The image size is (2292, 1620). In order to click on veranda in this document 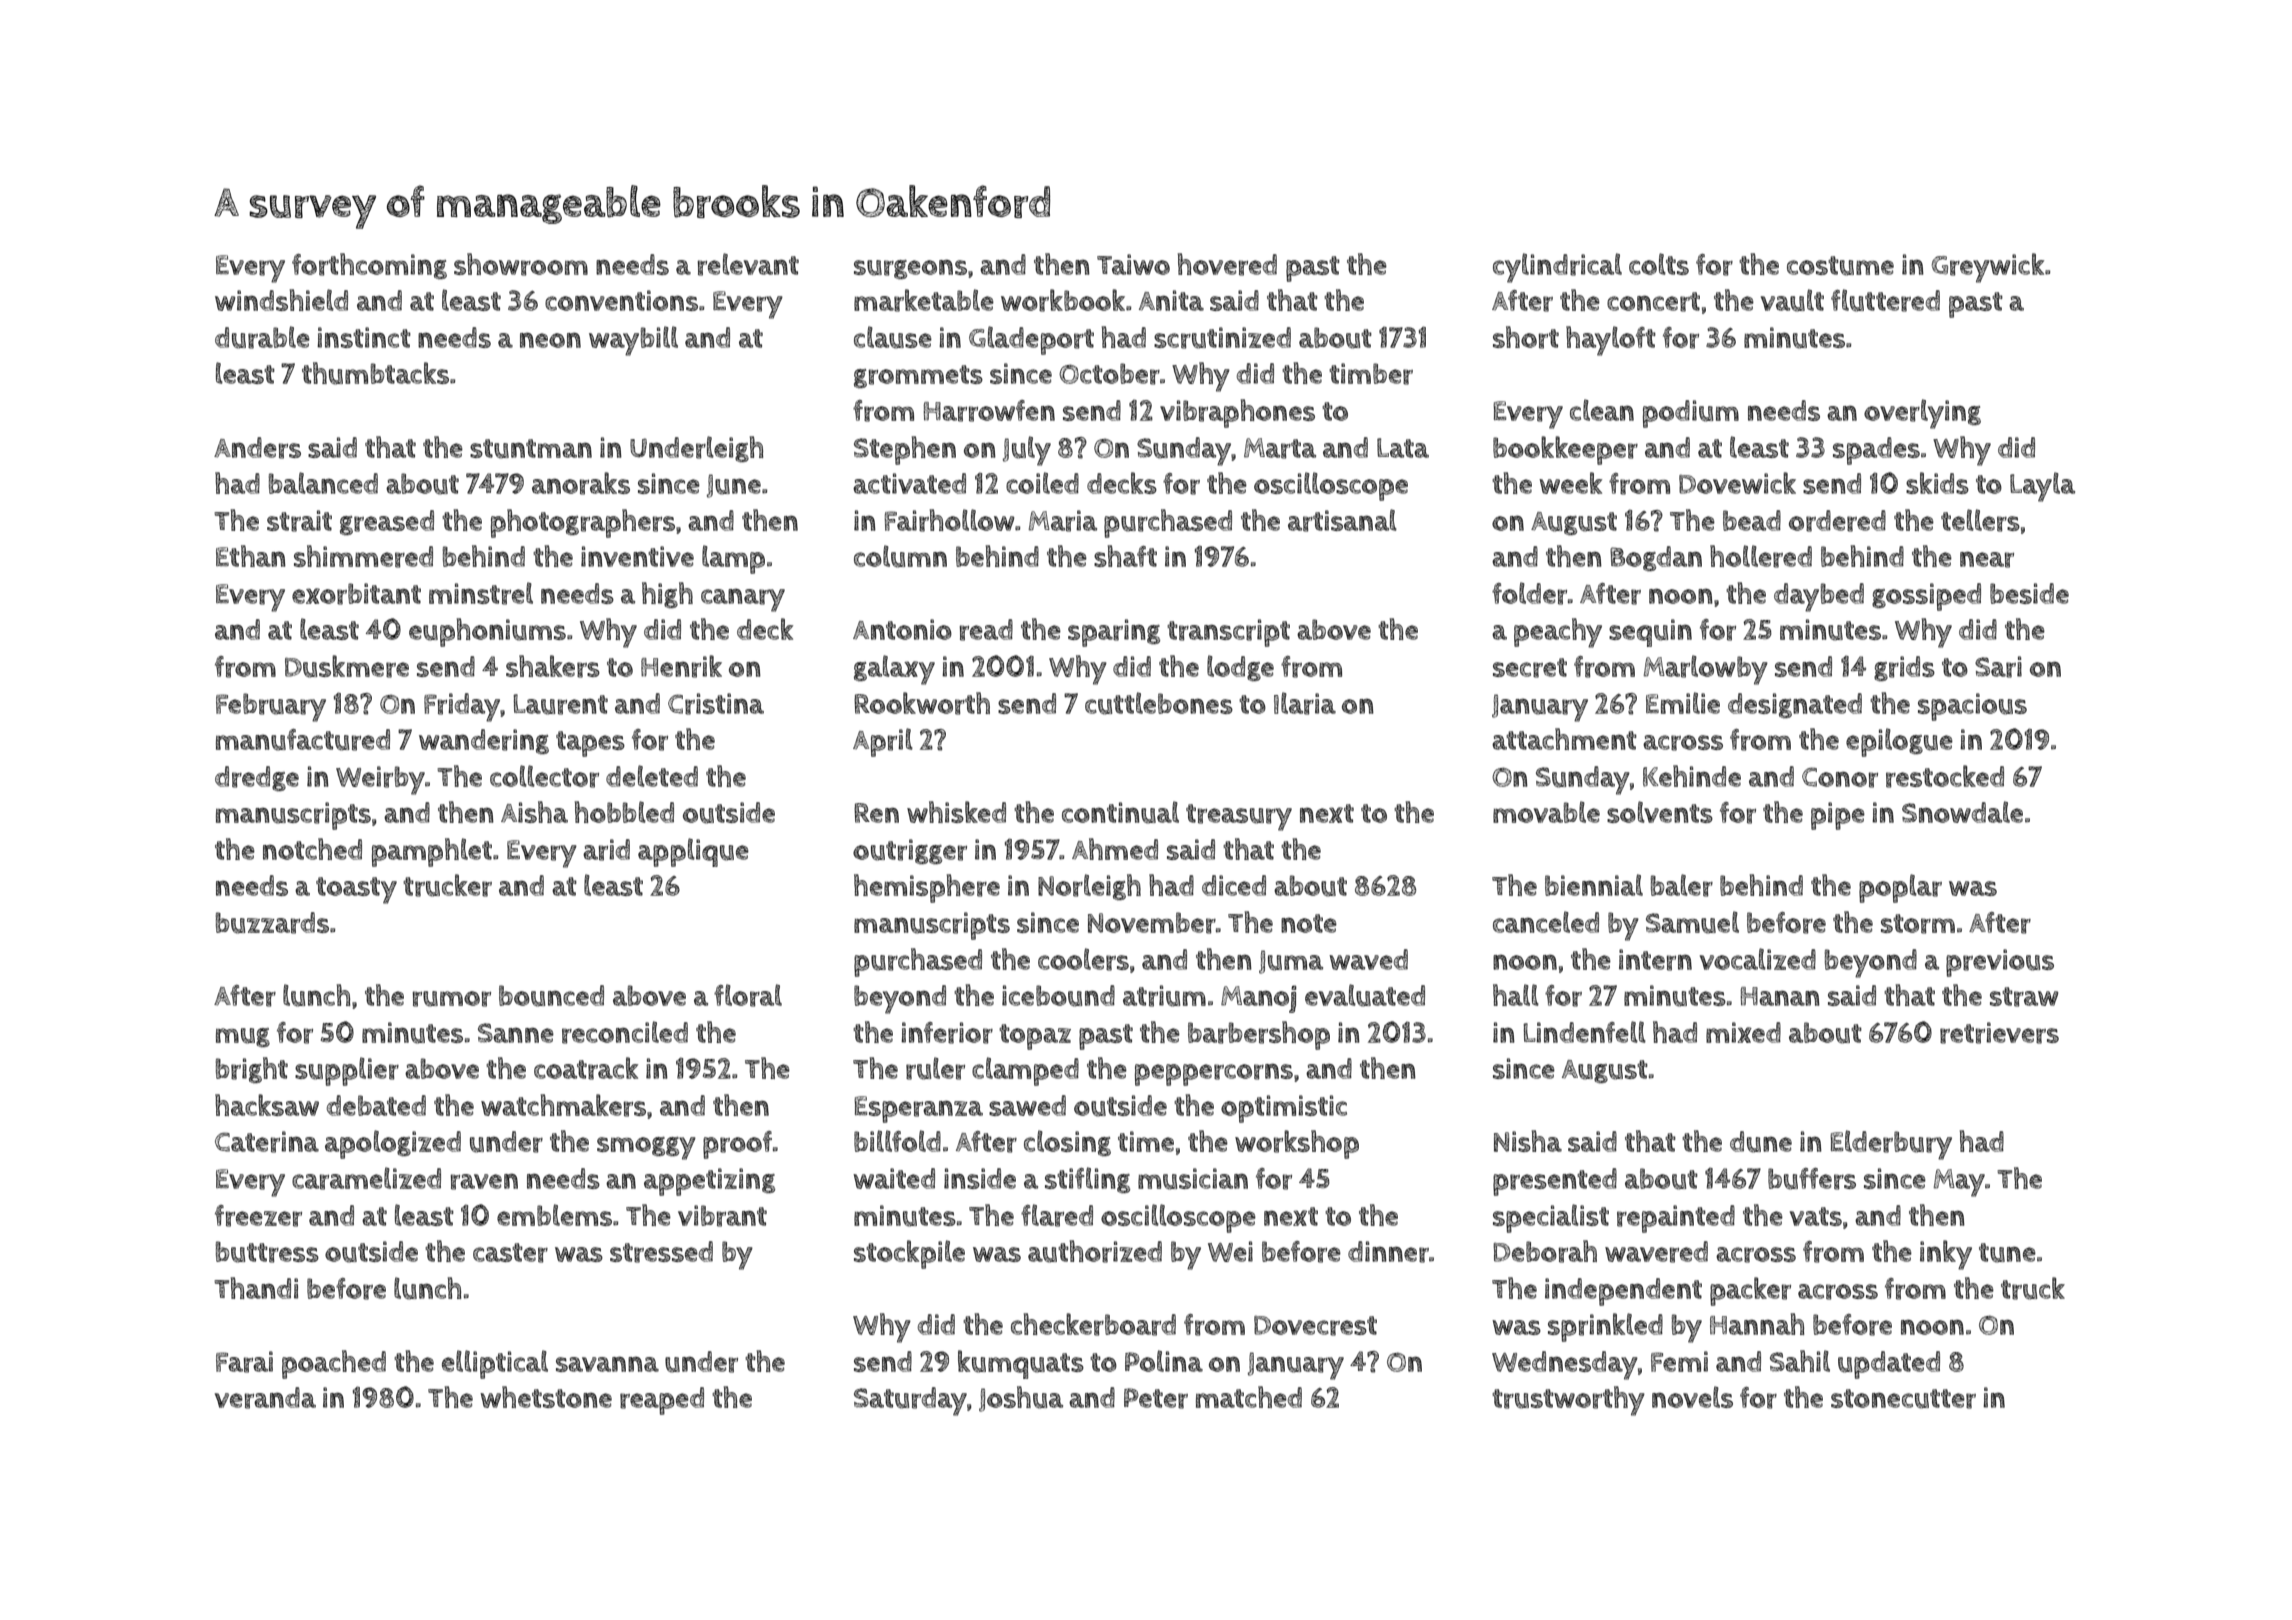, I will do `click(265, 1398)`.
